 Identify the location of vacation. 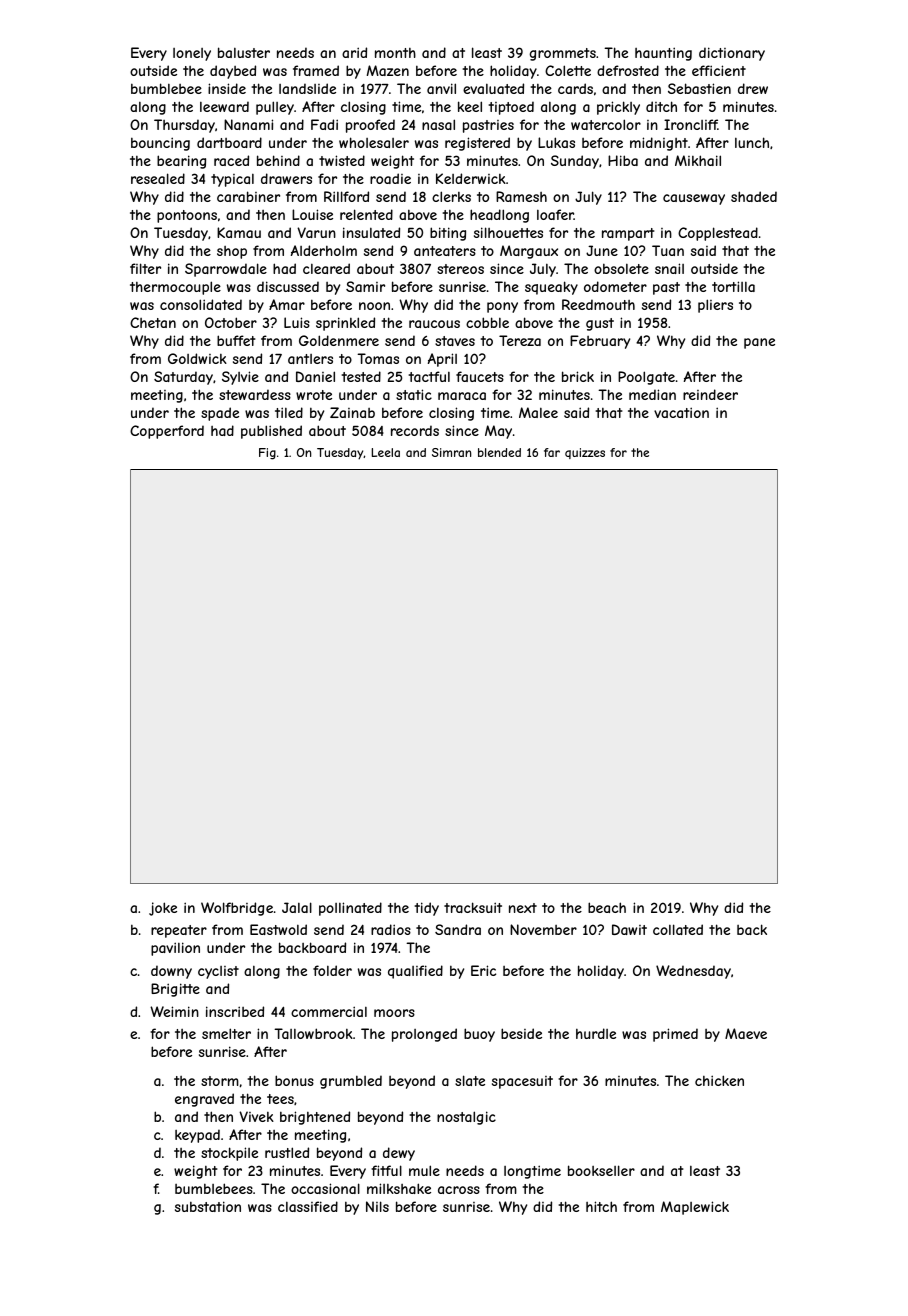
(681, 412).
